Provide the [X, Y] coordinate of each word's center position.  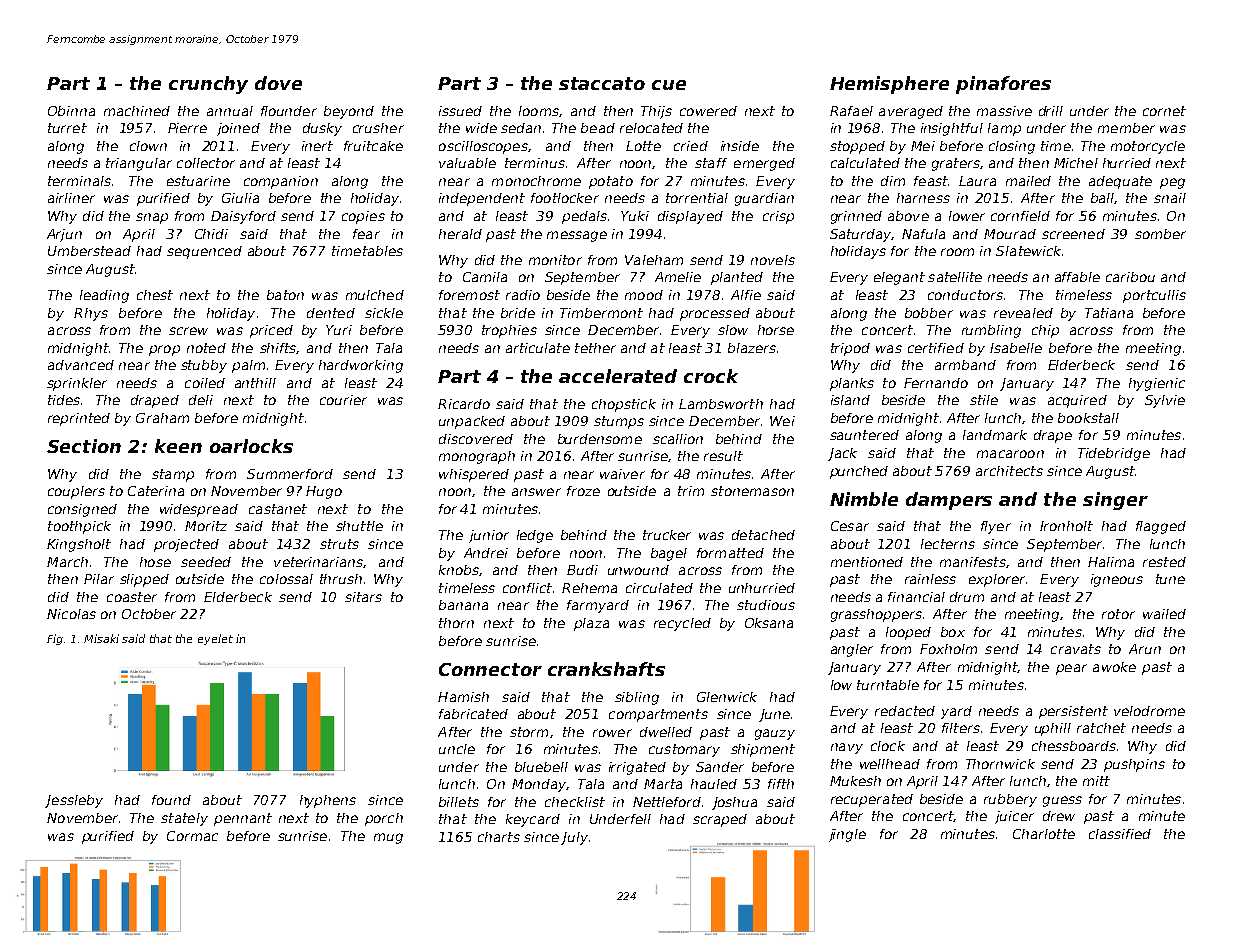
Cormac [192, 836]
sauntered [864, 435]
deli [201, 400]
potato [611, 182]
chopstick [624, 405]
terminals [79, 181]
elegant [899, 278]
